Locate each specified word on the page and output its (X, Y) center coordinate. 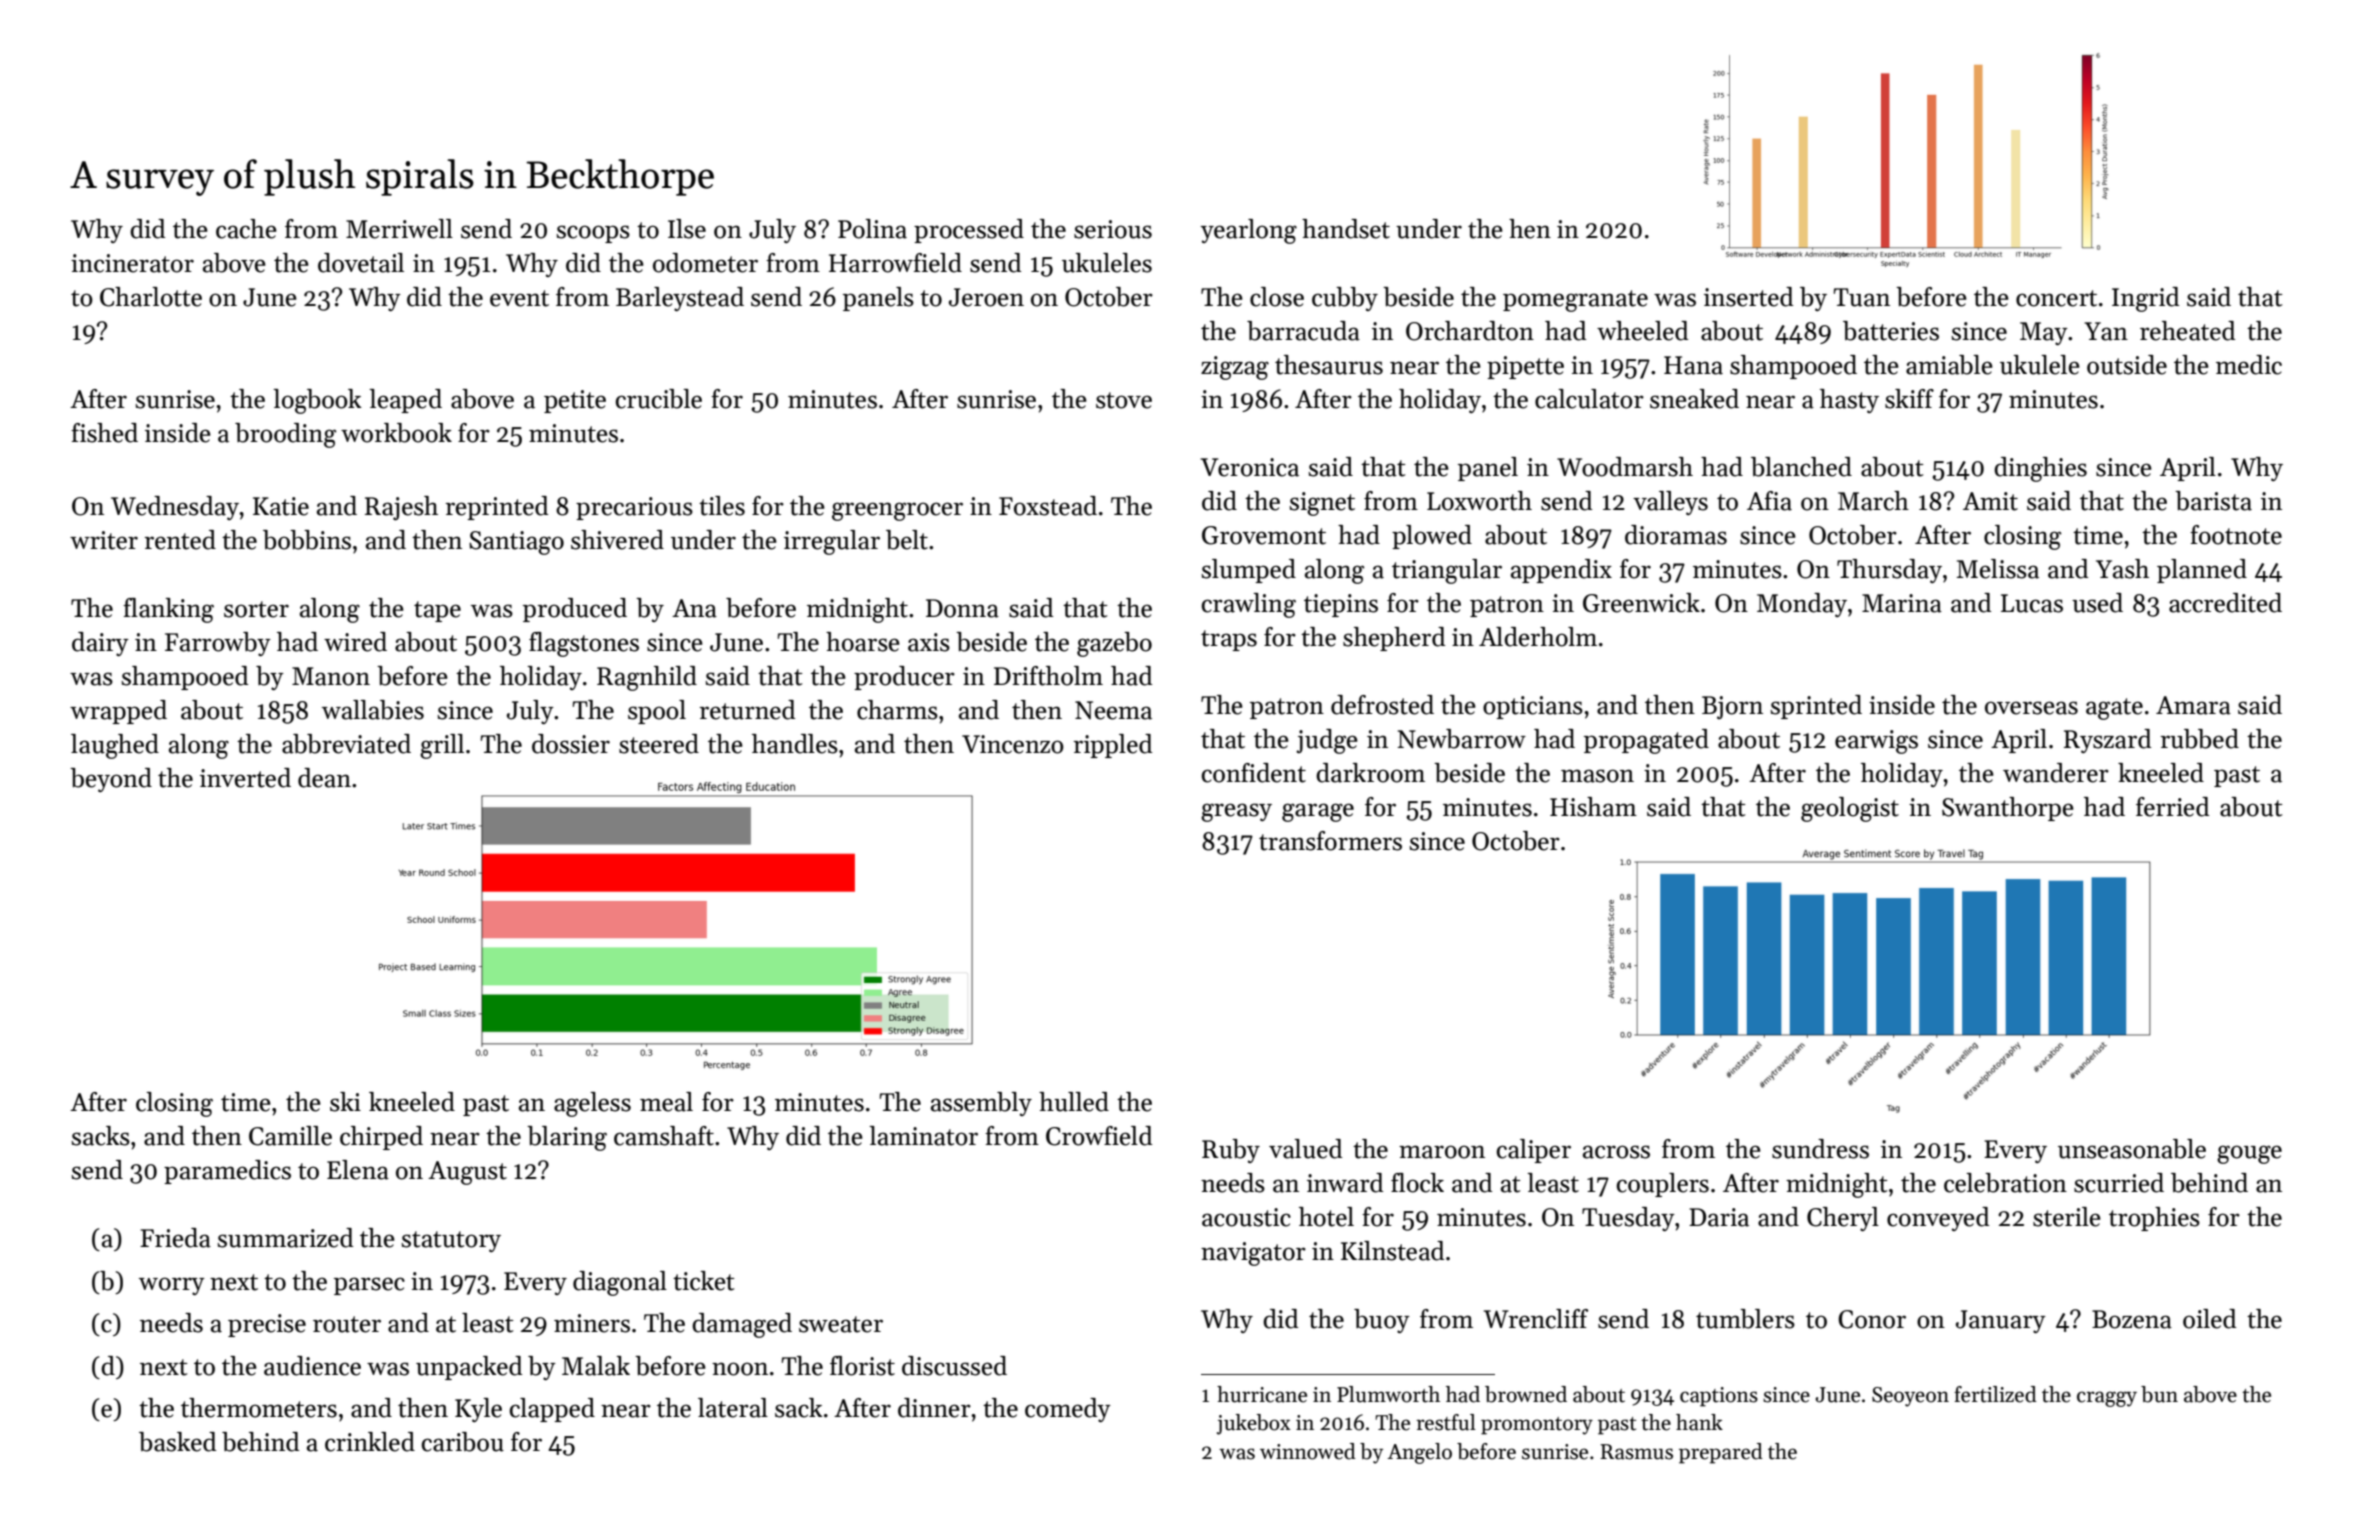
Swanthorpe (2008, 809)
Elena (358, 1170)
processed (969, 231)
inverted (245, 778)
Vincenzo (1013, 744)
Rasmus (1636, 1452)
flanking (168, 610)
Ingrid (2146, 299)
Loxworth (1479, 501)
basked (178, 1442)
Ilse (687, 229)
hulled (1074, 1102)
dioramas (1676, 535)
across (1616, 1152)
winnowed (1308, 1451)
